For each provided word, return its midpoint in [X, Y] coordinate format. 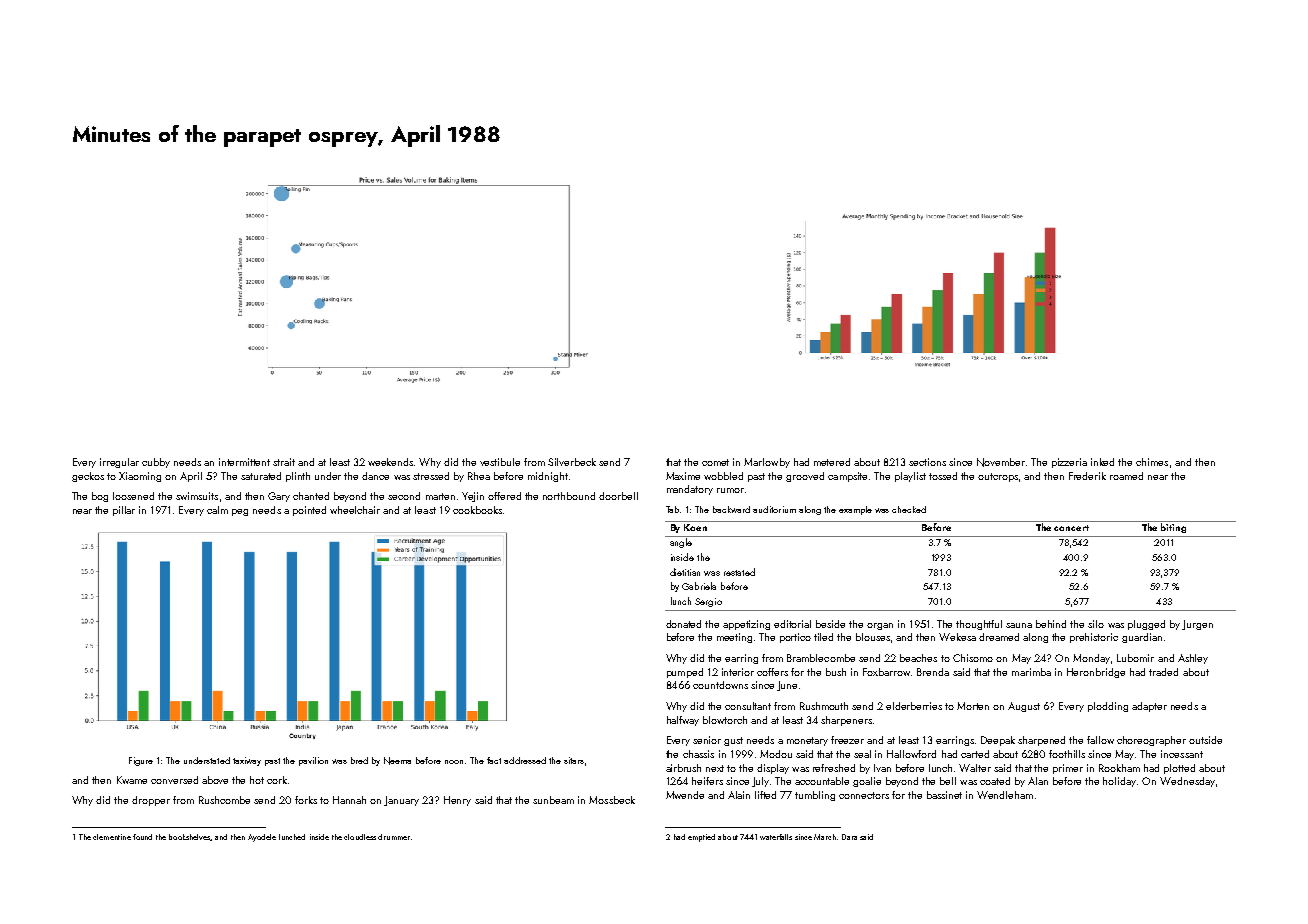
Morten [973, 706]
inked [1102, 462]
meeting [734, 638]
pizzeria [1069, 463]
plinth [298, 477]
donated [683, 624]
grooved [805, 477]
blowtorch [725, 720]
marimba [1031, 672]
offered [504, 496]
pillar [124, 511]
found [142, 837]
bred [359, 760]
